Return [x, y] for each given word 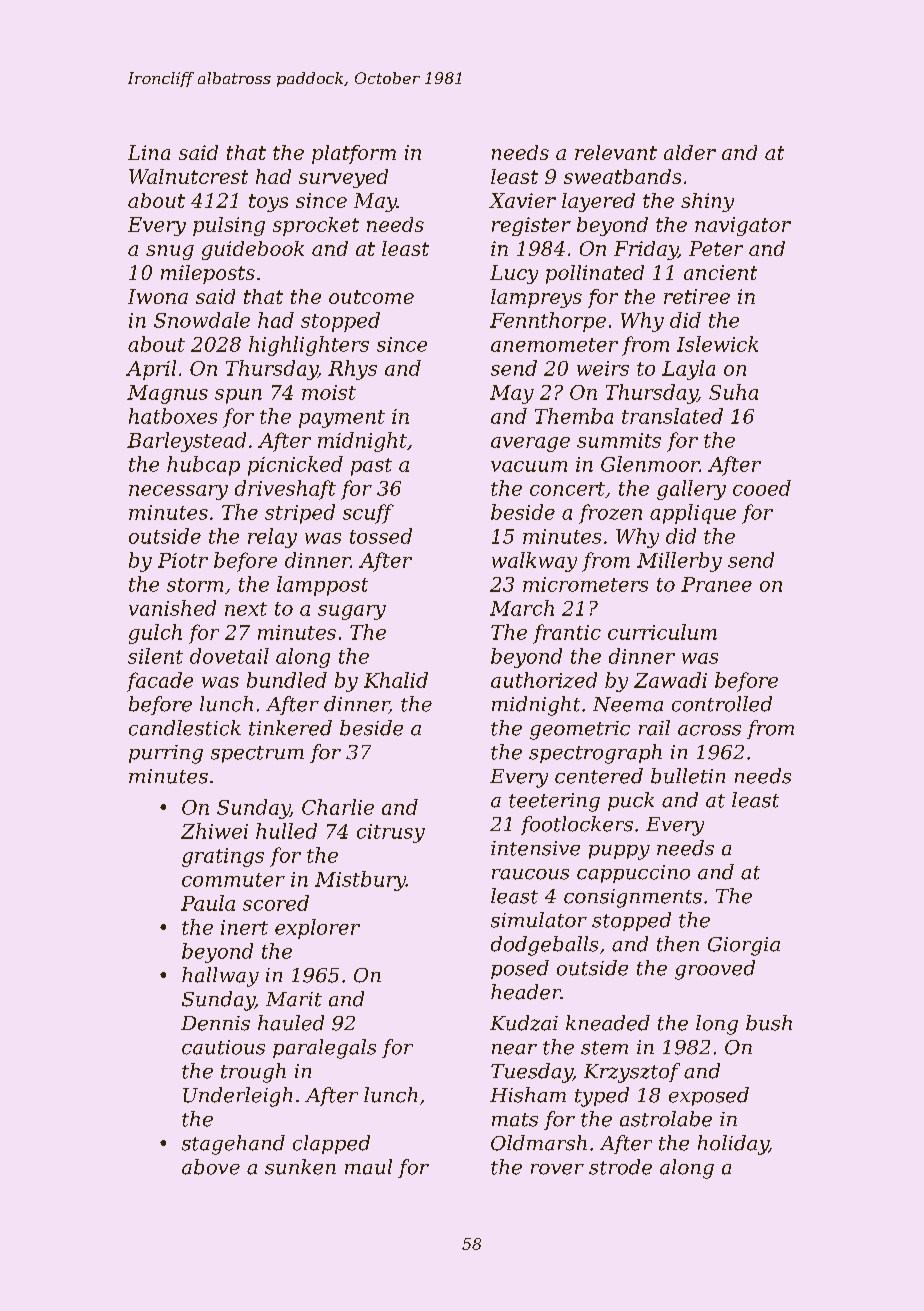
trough [253, 1073]
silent [155, 656]
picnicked [295, 466]
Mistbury [360, 881]
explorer [317, 929]
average [530, 444]
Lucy [514, 274]
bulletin [688, 776]
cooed [762, 488]
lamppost [322, 586]
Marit [294, 999]
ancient [720, 272]
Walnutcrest [188, 176]
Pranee [716, 584]
